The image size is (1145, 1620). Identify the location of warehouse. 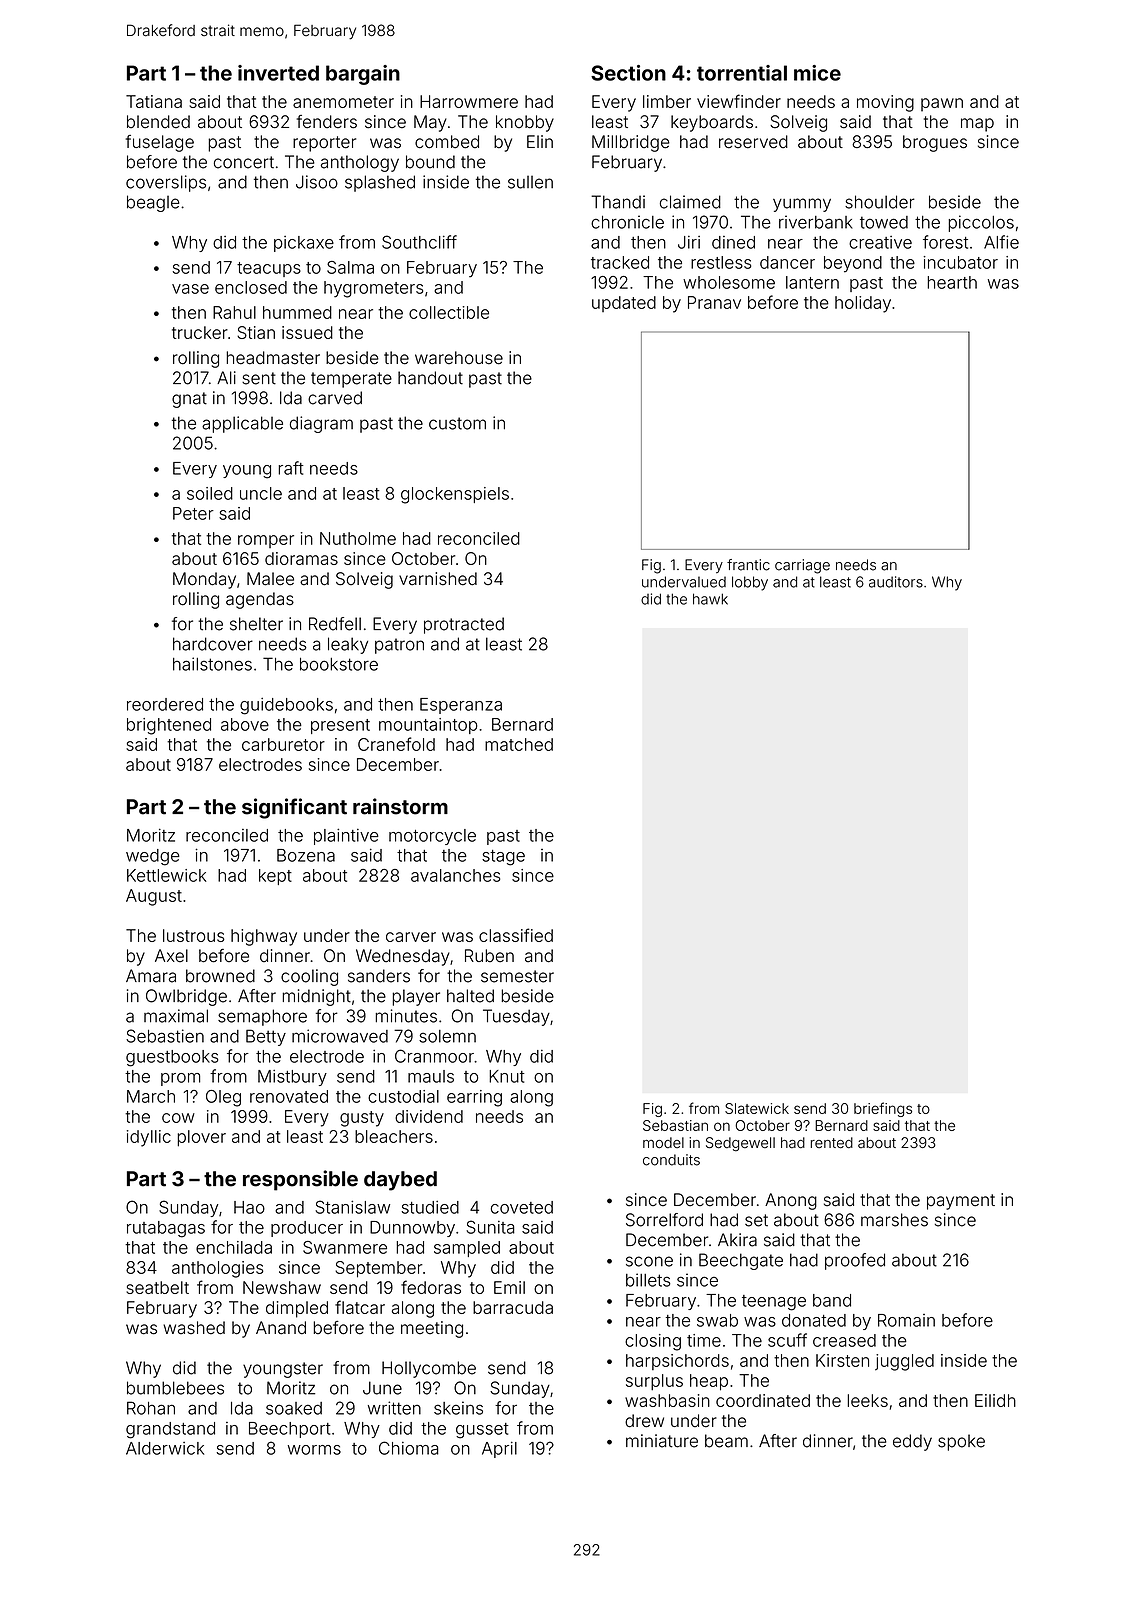
(459, 358).
